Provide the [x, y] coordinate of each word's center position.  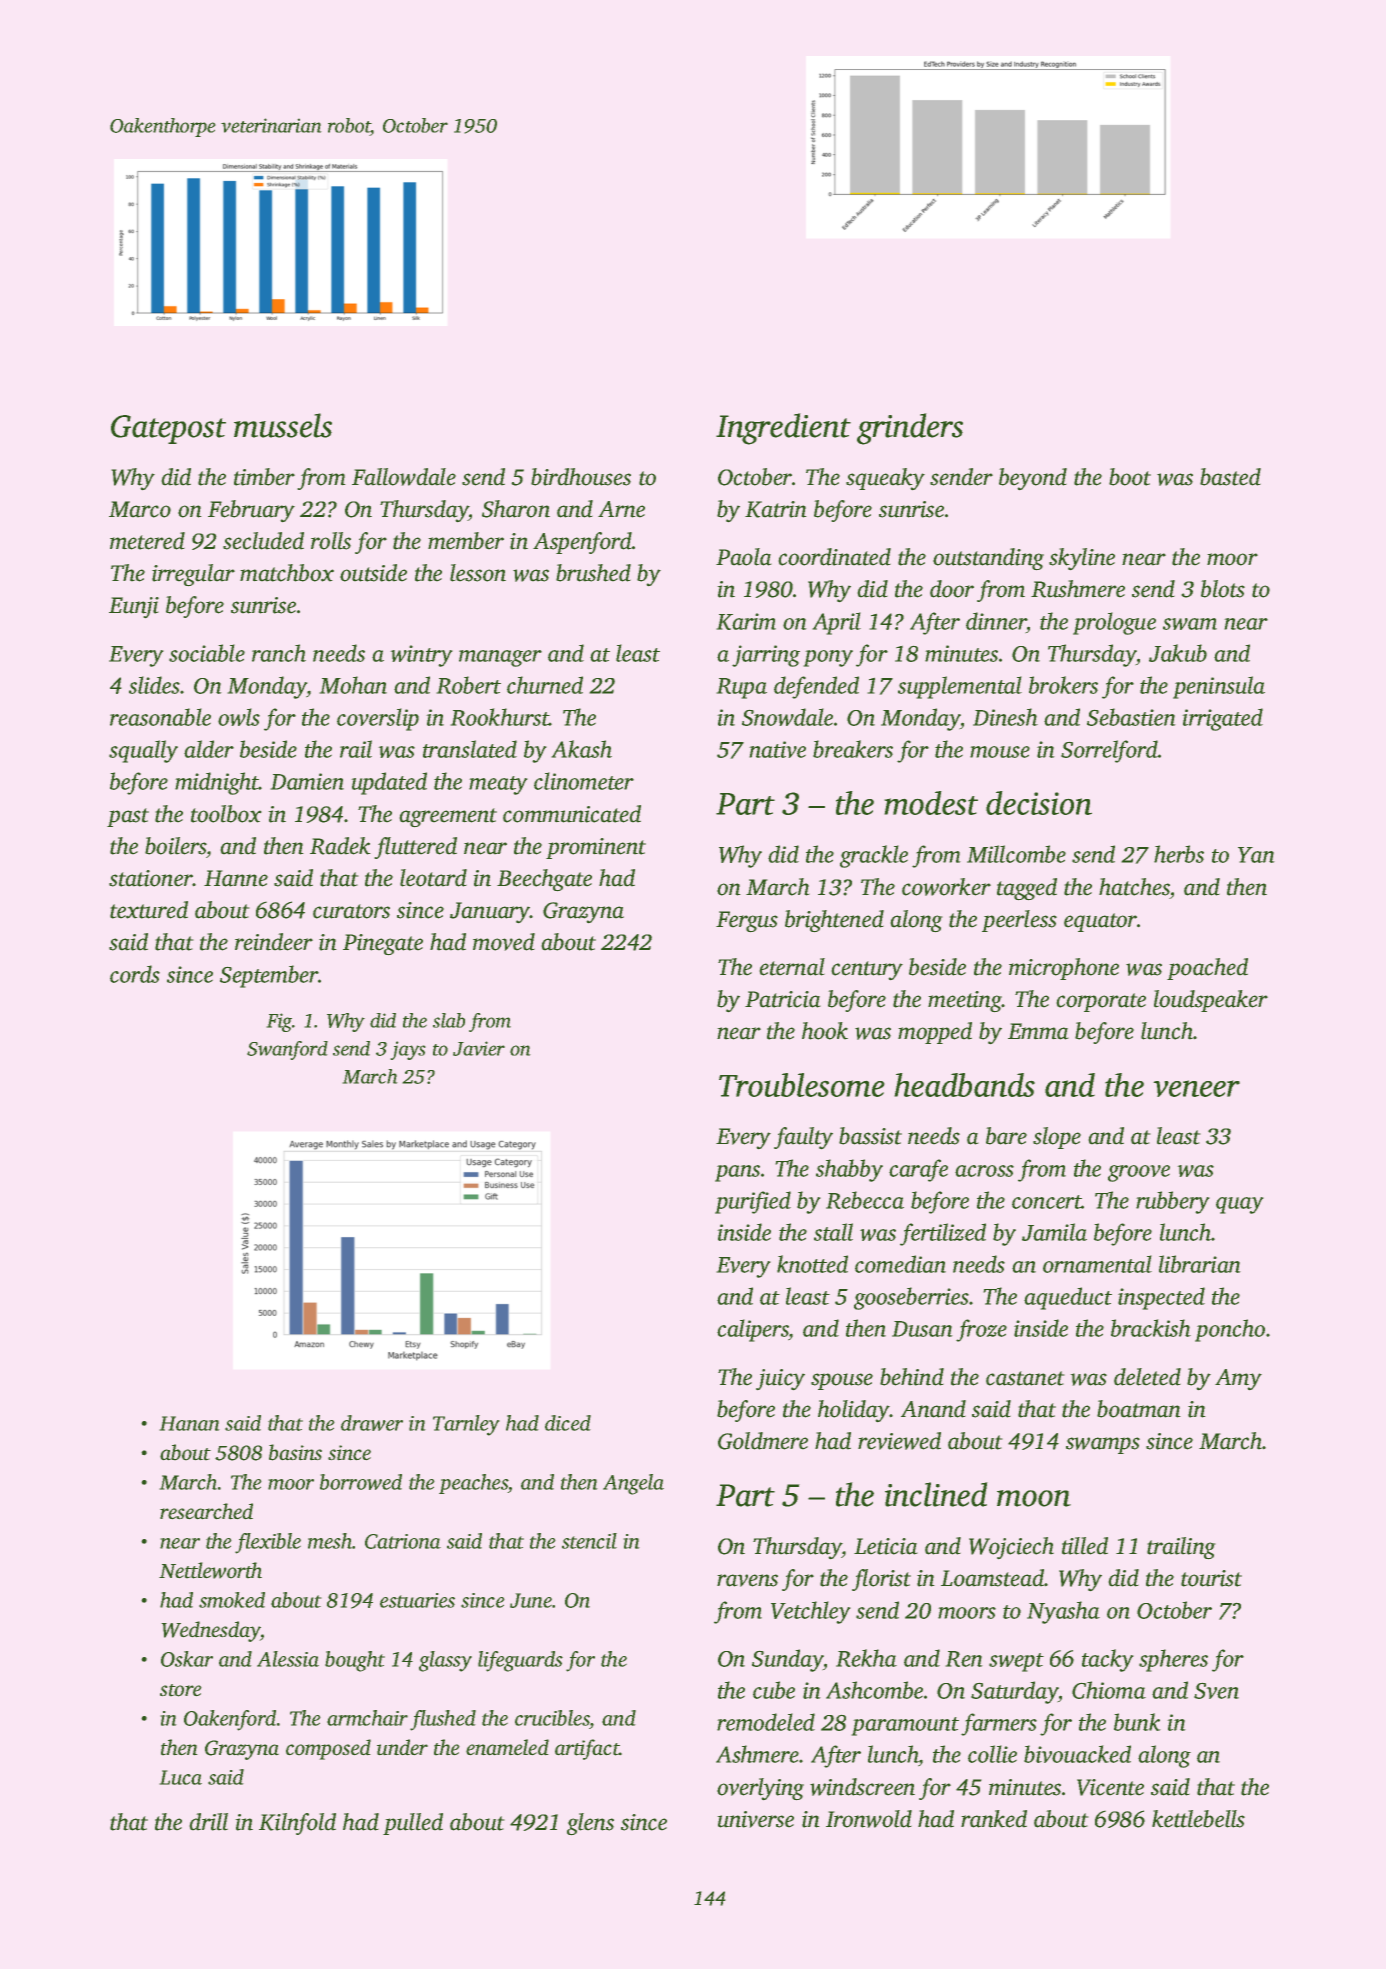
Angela [633, 1484]
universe [755, 1819]
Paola [744, 557]
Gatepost [168, 429]
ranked [994, 1819]
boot [1130, 477]
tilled [1085, 1546]
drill [208, 1822]
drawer [372, 1423]
